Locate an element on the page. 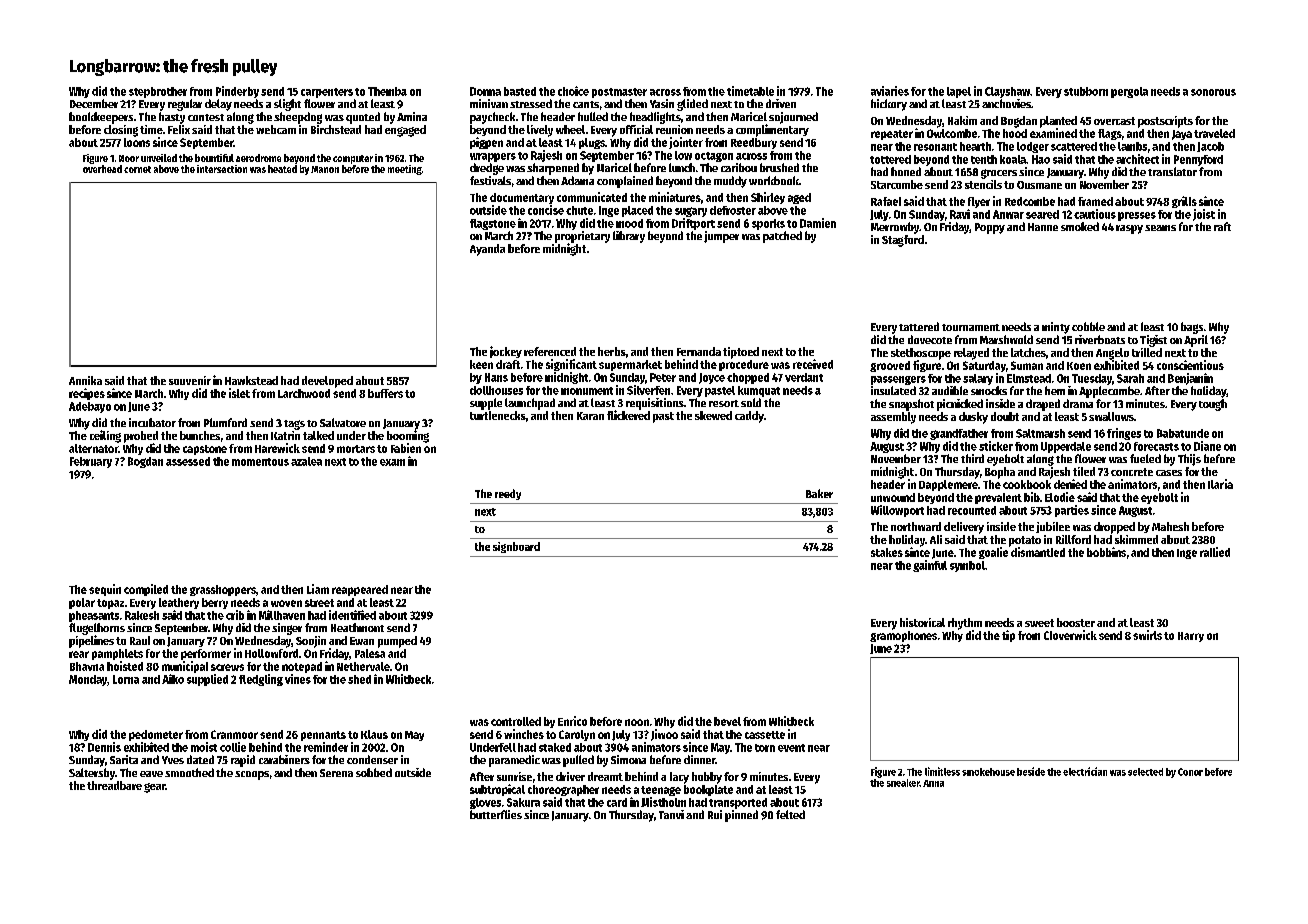 This page has height=924, width=1308. assessed is located at coordinates (188, 461).
